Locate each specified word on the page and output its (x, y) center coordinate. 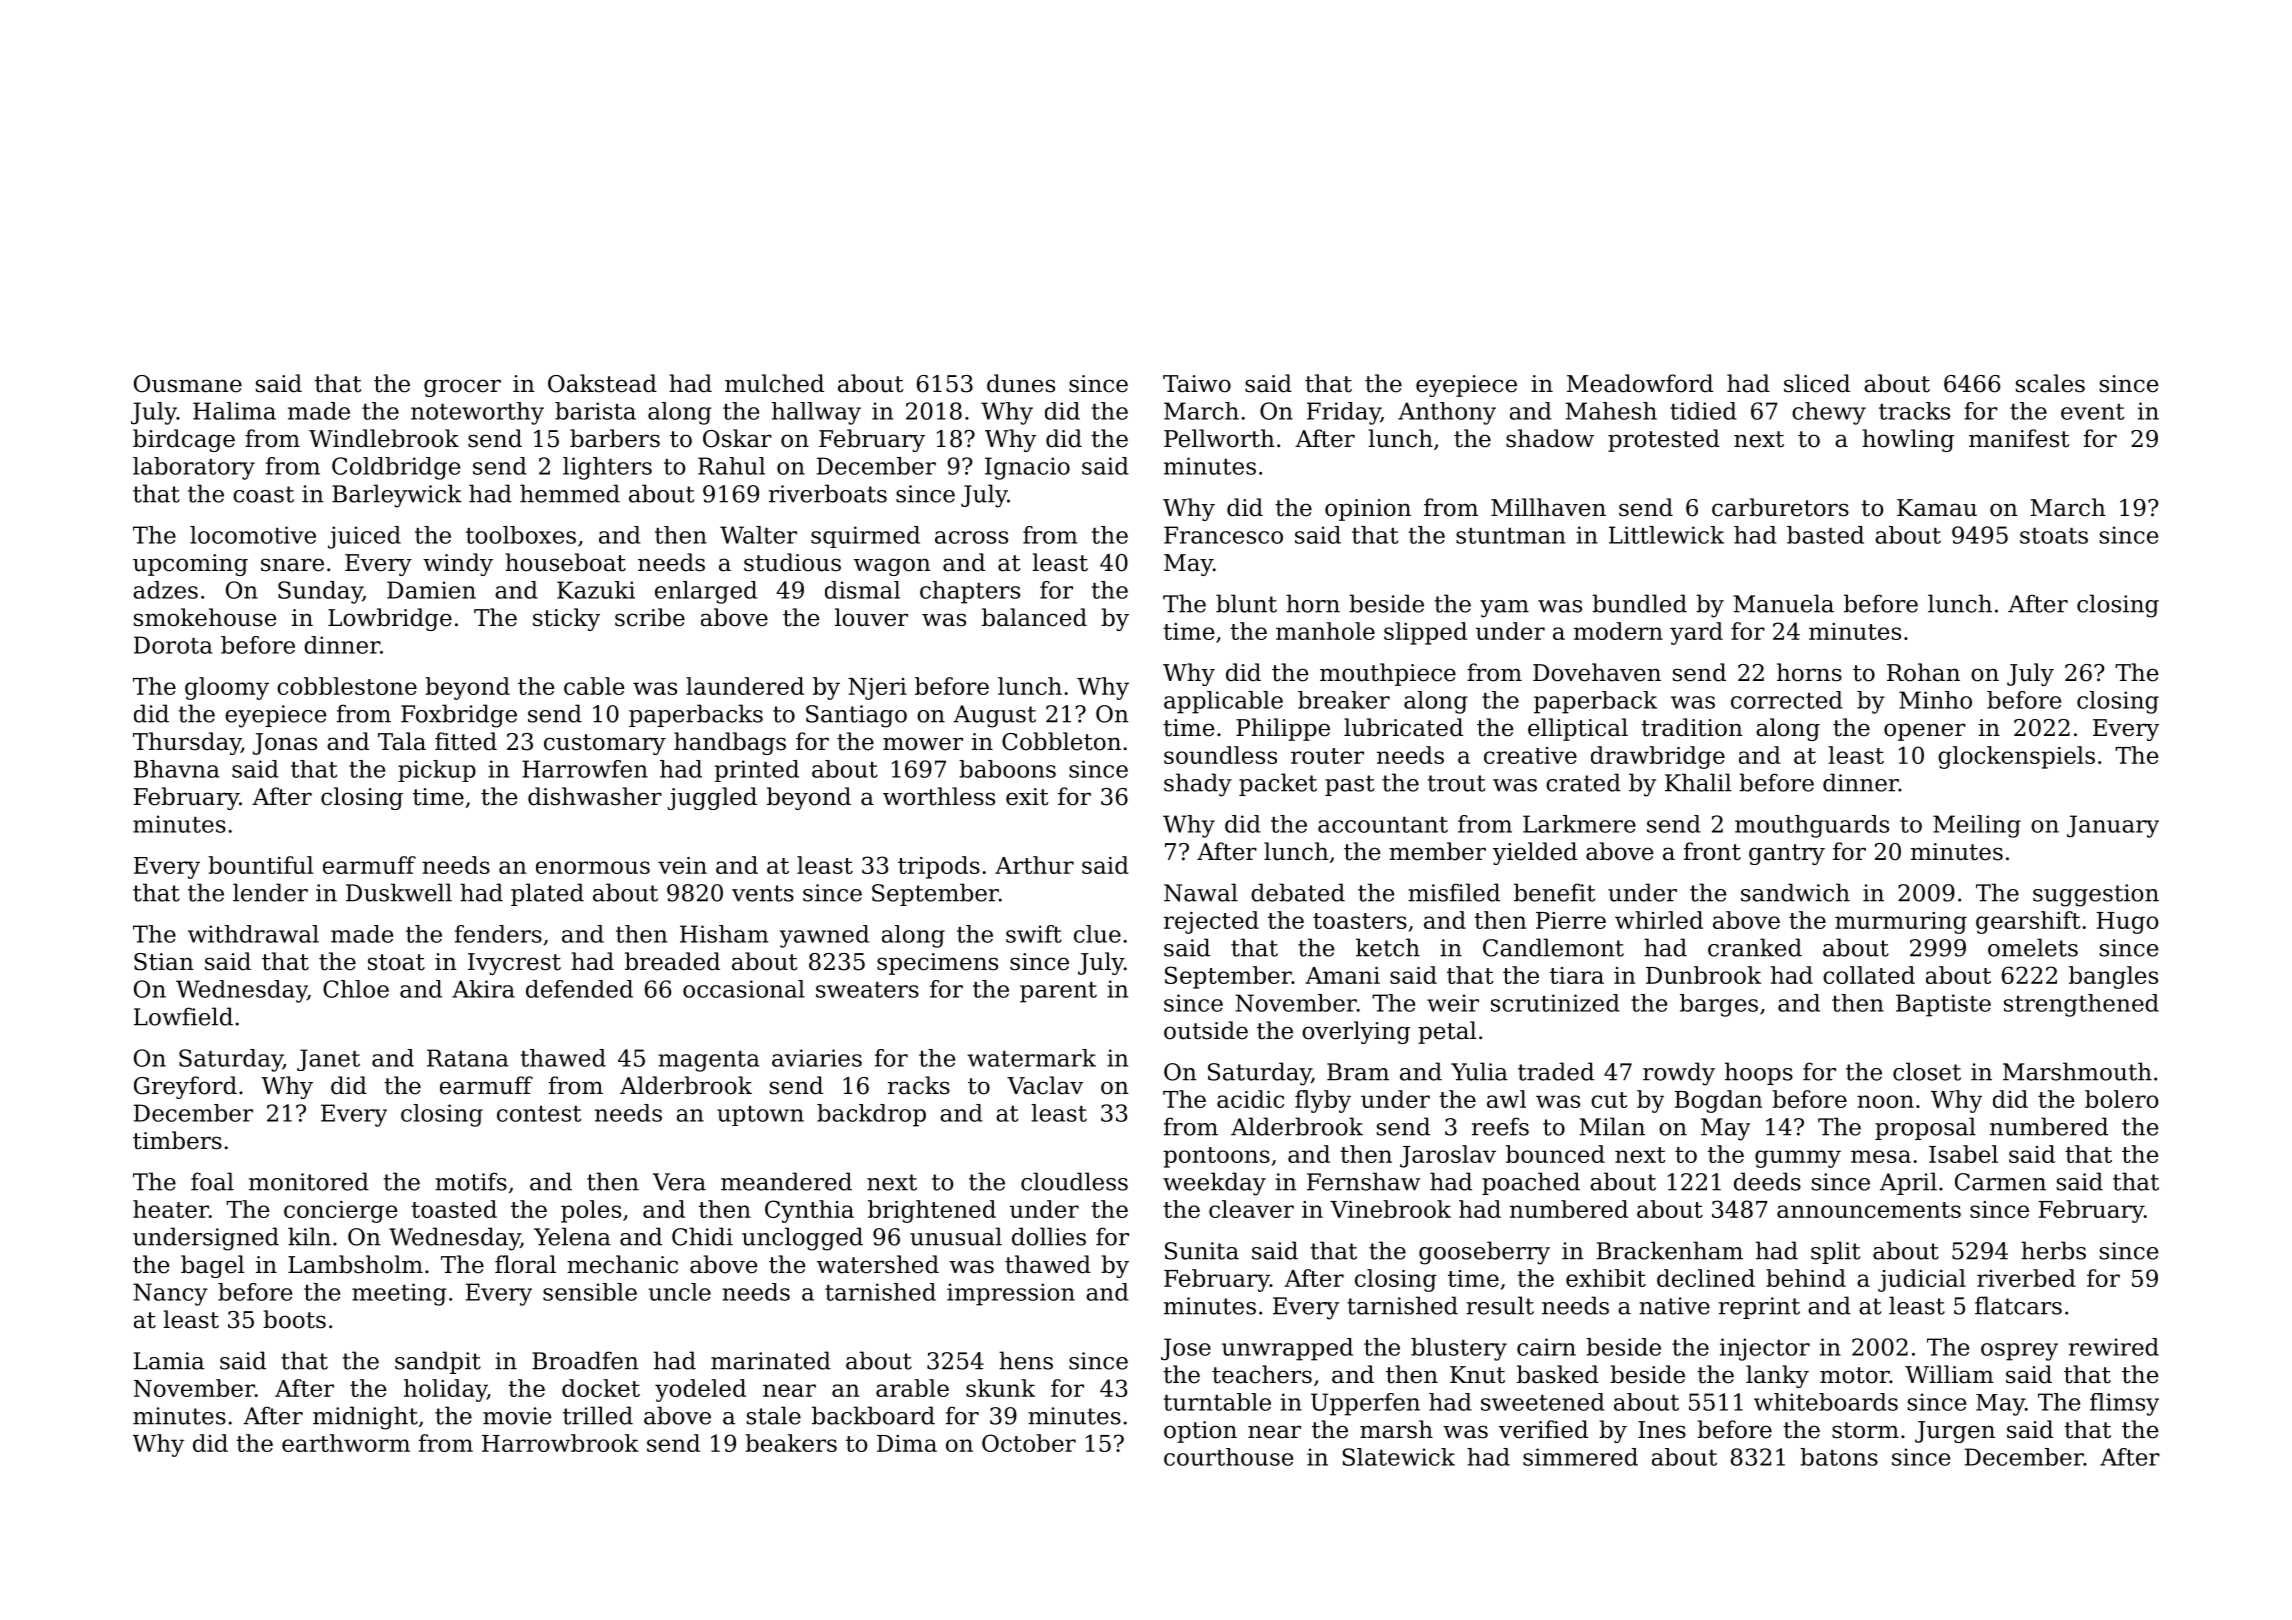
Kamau (1937, 508)
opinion (1368, 510)
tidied (1703, 411)
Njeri (877, 689)
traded (1556, 1071)
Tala (402, 741)
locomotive (253, 535)
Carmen (2000, 1182)
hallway (816, 413)
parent (1058, 992)
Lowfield (183, 1016)
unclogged (802, 1239)
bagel (212, 1266)
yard (1696, 633)
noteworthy (477, 413)
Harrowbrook (560, 1443)
